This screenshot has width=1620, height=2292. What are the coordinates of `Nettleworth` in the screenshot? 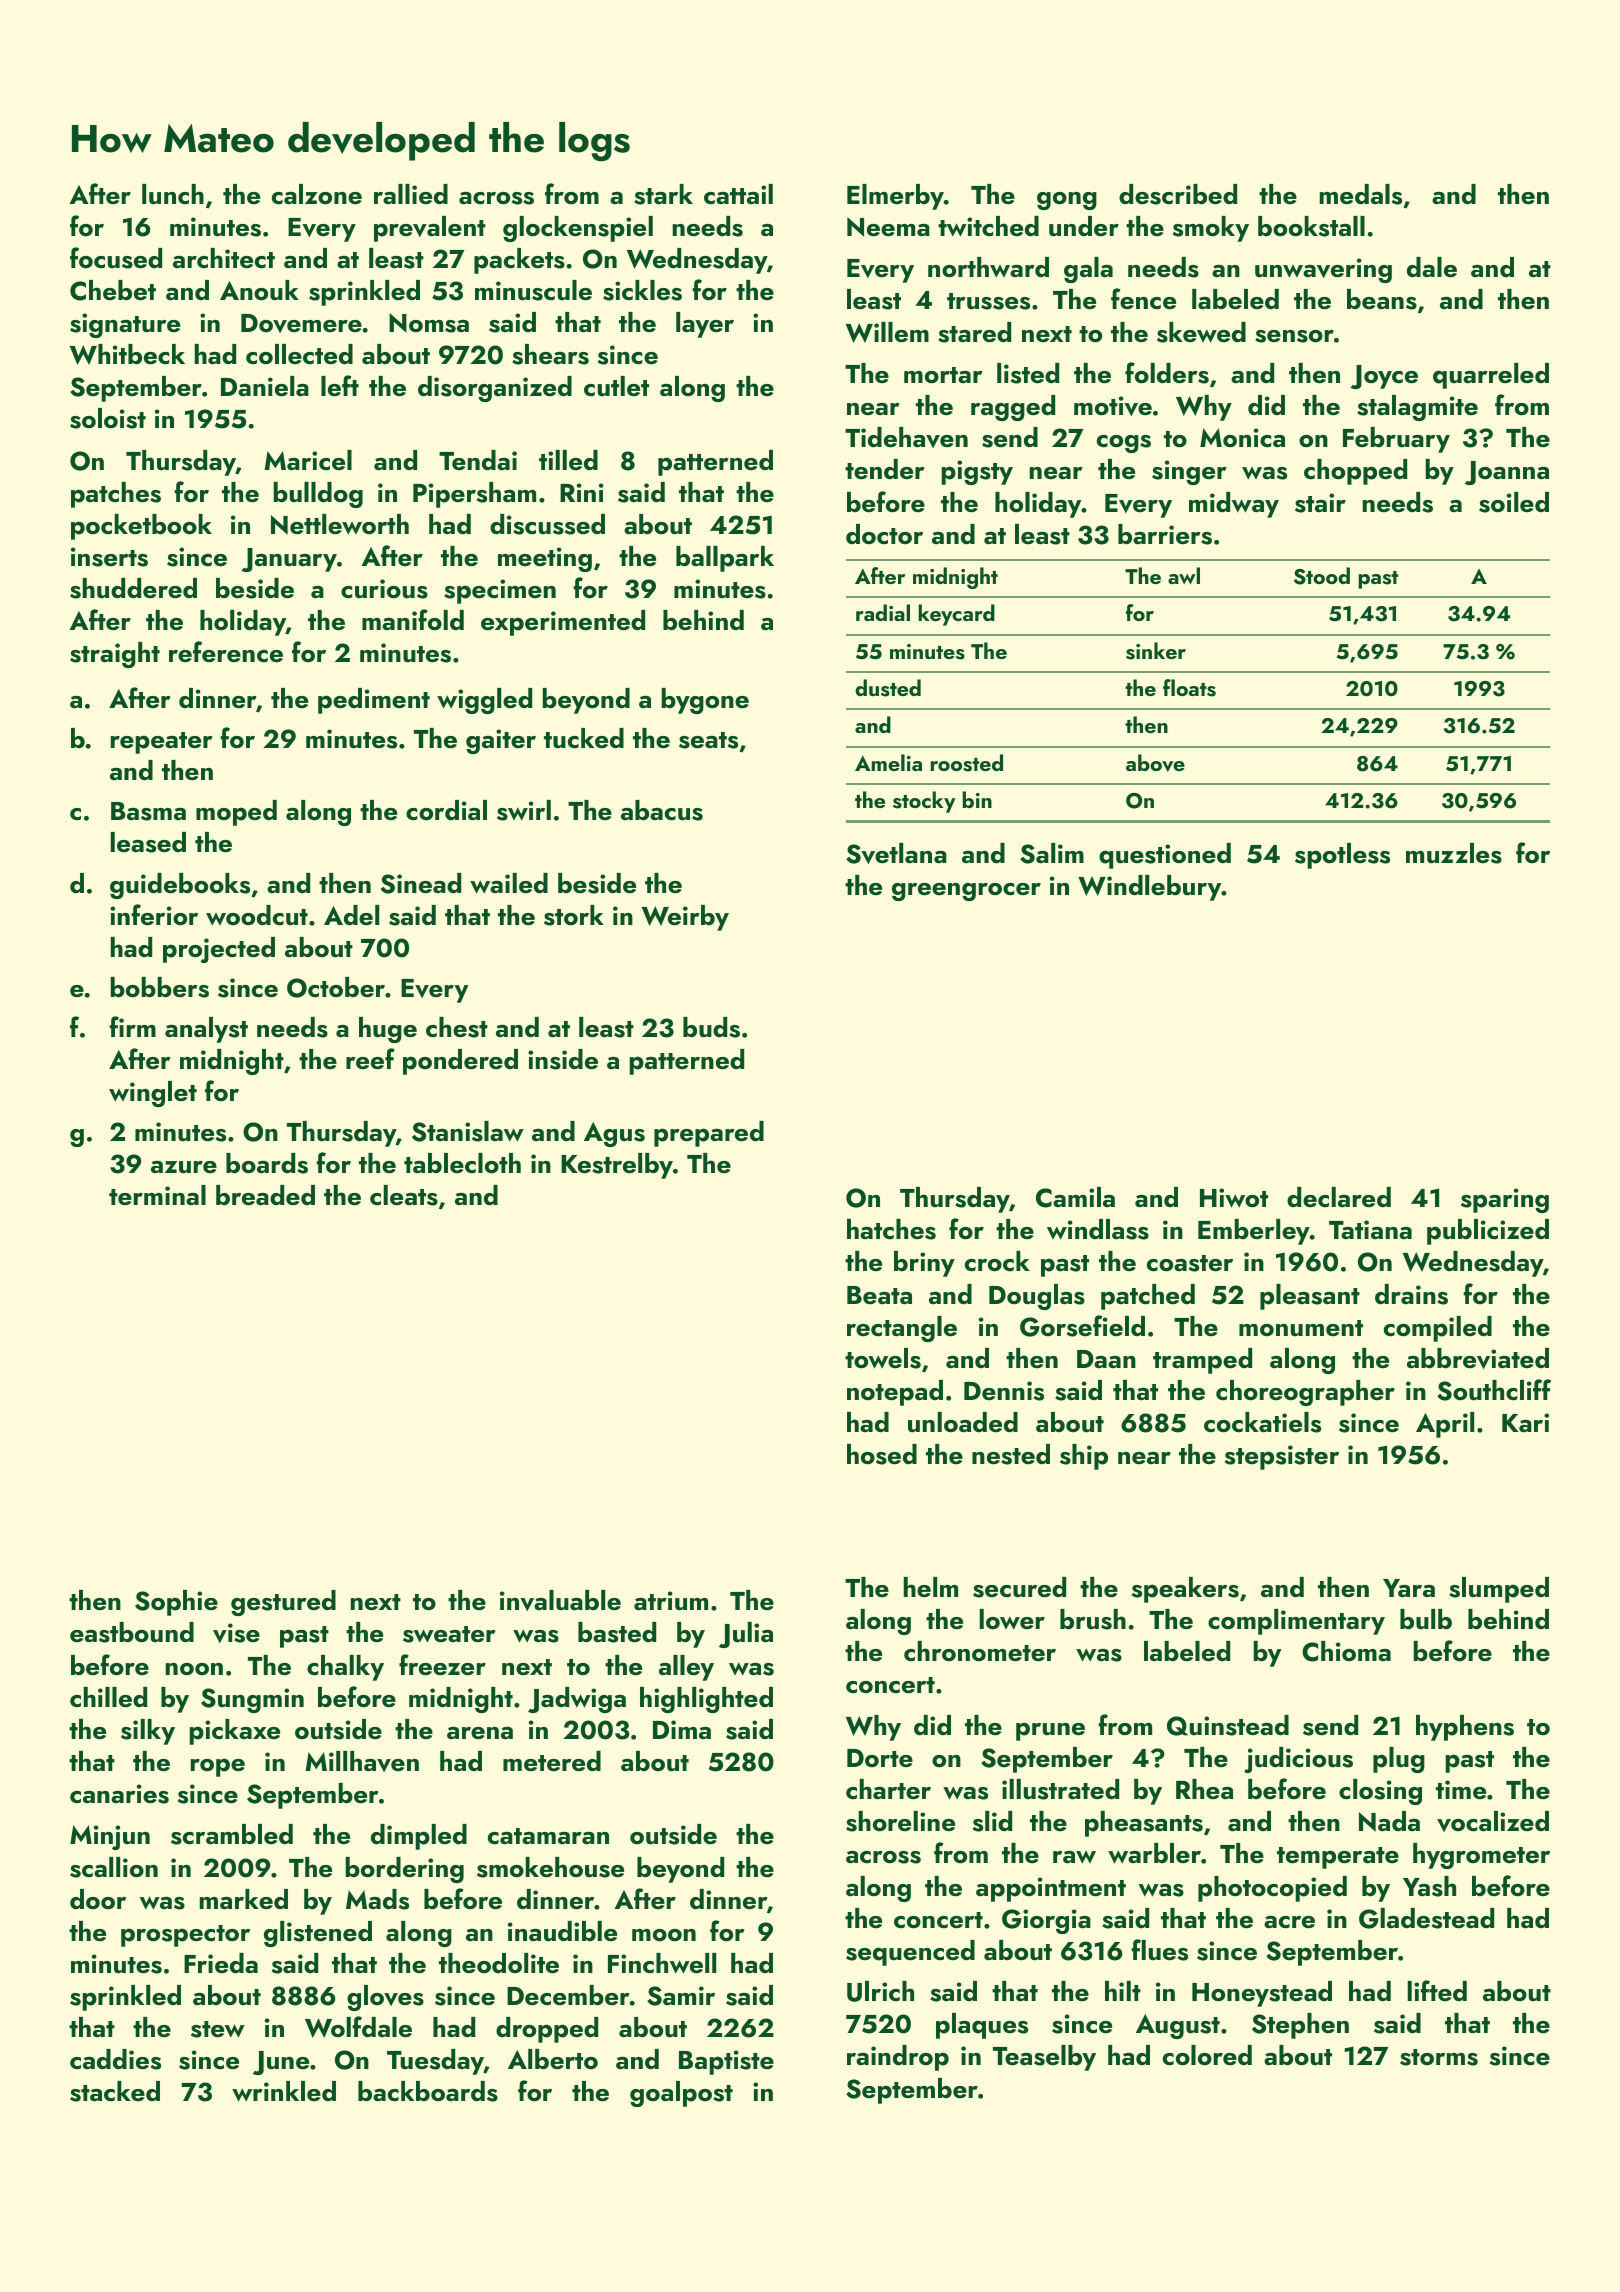 It's located at (340, 524).
